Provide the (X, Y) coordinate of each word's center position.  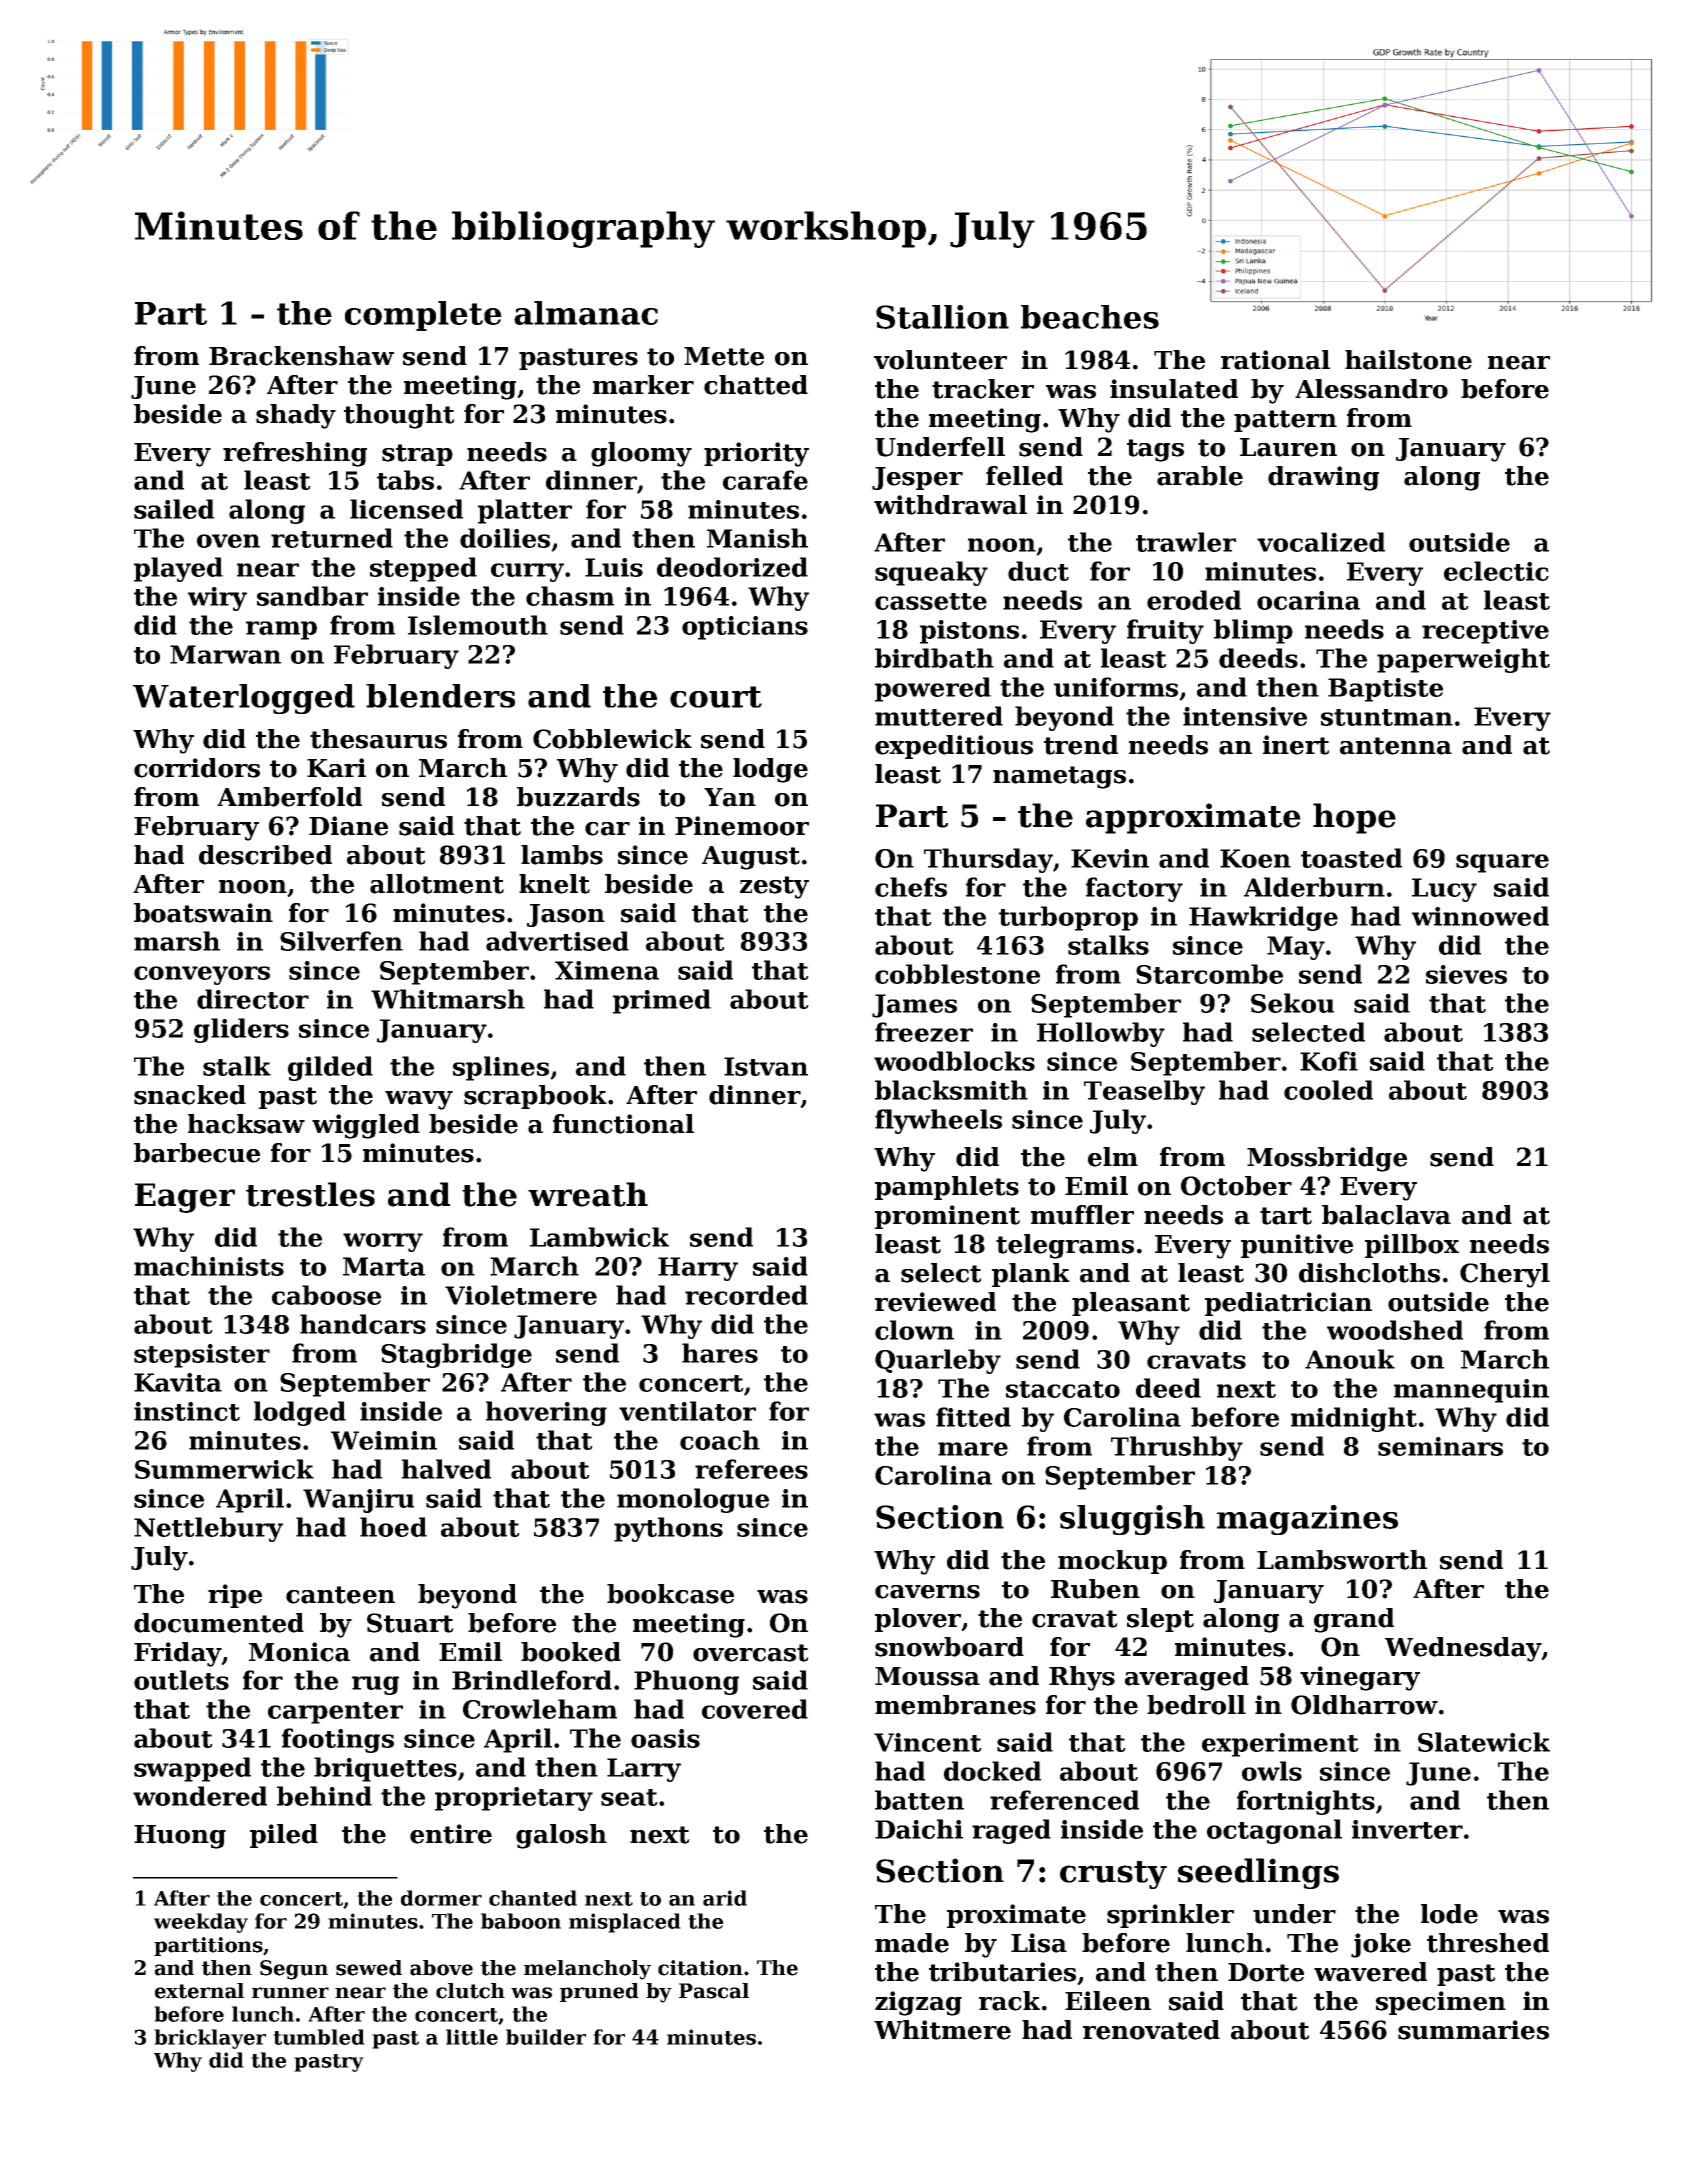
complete (423, 316)
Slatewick (1484, 1742)
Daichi (919, 1829)
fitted (973, 1417)
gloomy (641, 454)
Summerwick (224, 1469)
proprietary (514, 1799)
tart (1286, 1216)
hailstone (1408, 360)
